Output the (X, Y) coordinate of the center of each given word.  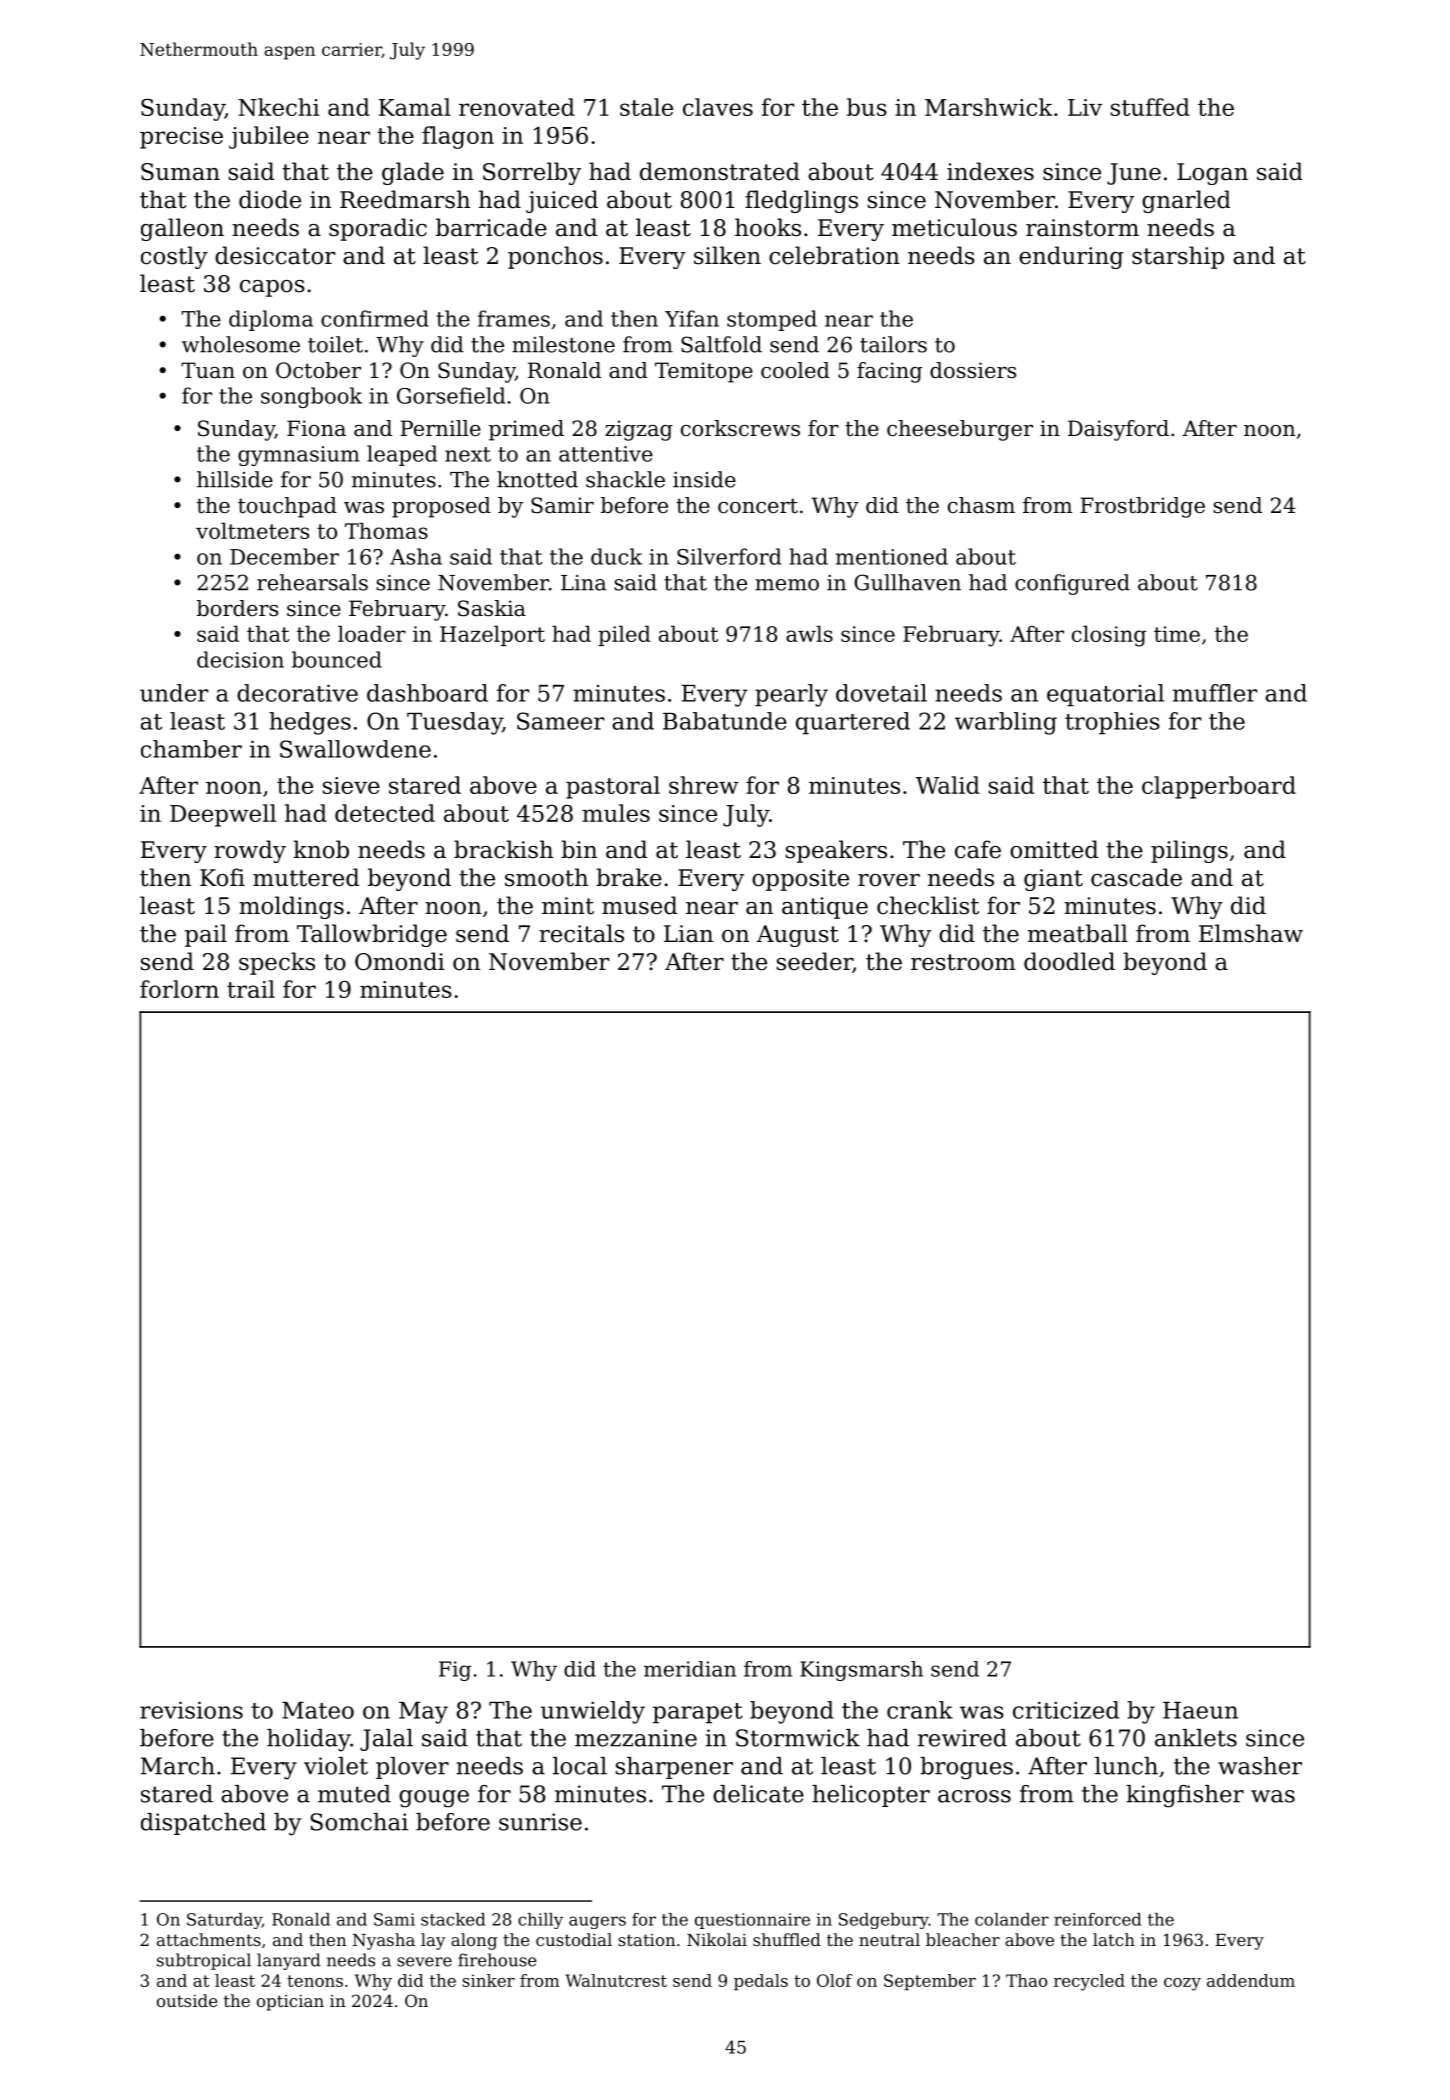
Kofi (222, 877)
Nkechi (278, 107)
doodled (1069, 961)
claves (718, 107)
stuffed (1150, 107)
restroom (963, 962)
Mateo (318, 1710)
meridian (690, 1669)
